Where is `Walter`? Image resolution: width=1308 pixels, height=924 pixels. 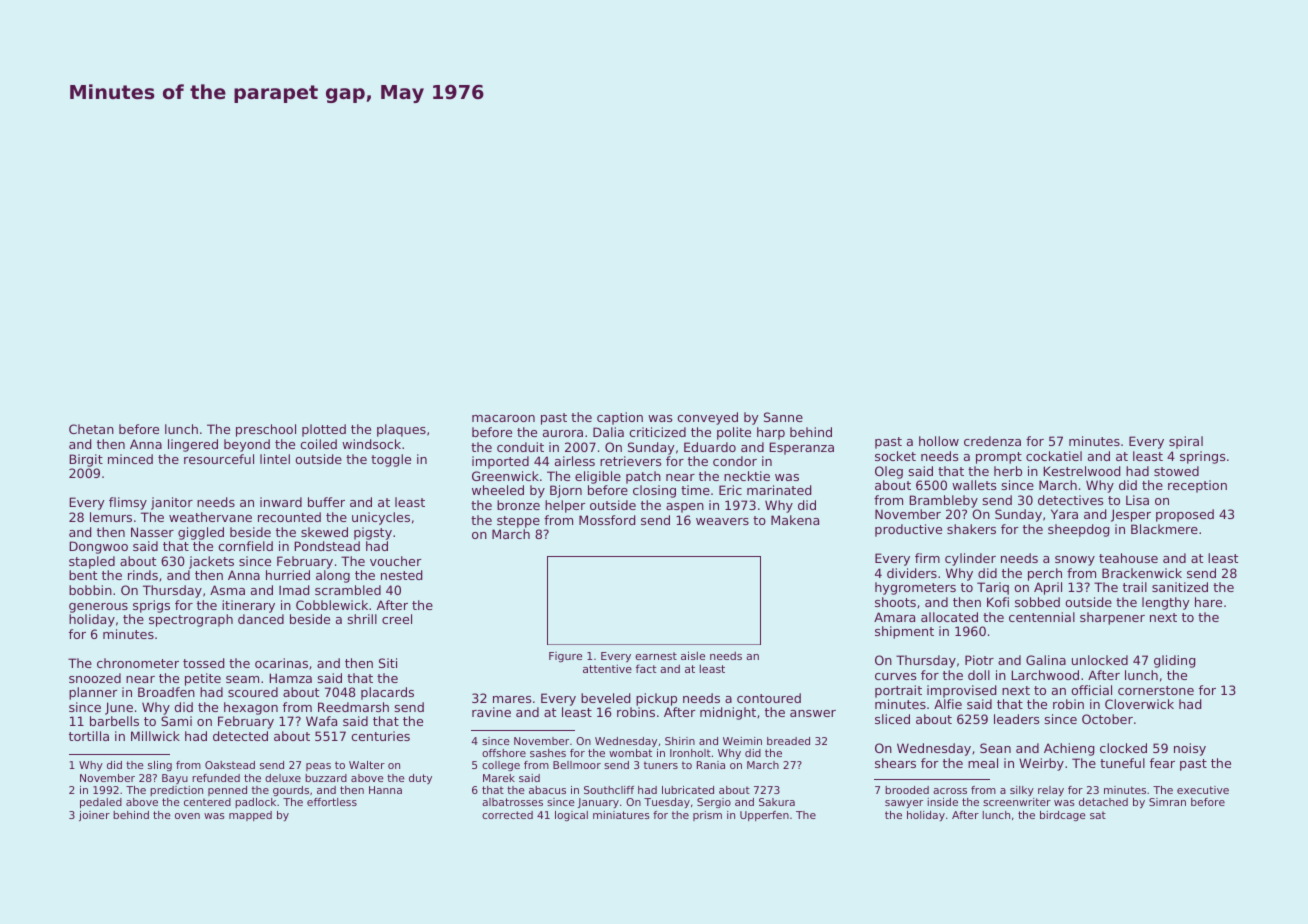 Walter is located at coordinates (367, 765).
